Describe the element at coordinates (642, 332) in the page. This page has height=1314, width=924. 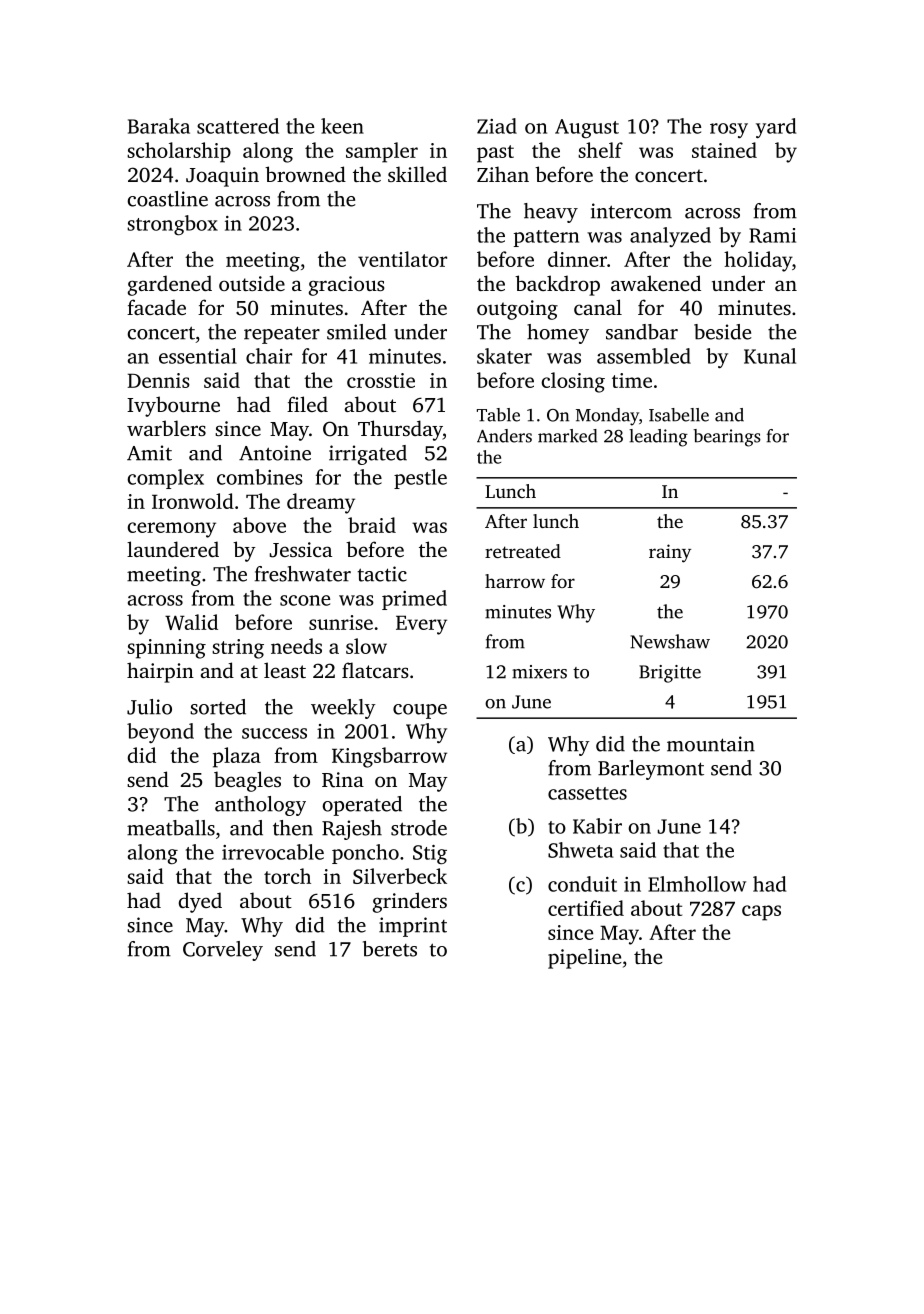
I see `sandbar` at that location.
